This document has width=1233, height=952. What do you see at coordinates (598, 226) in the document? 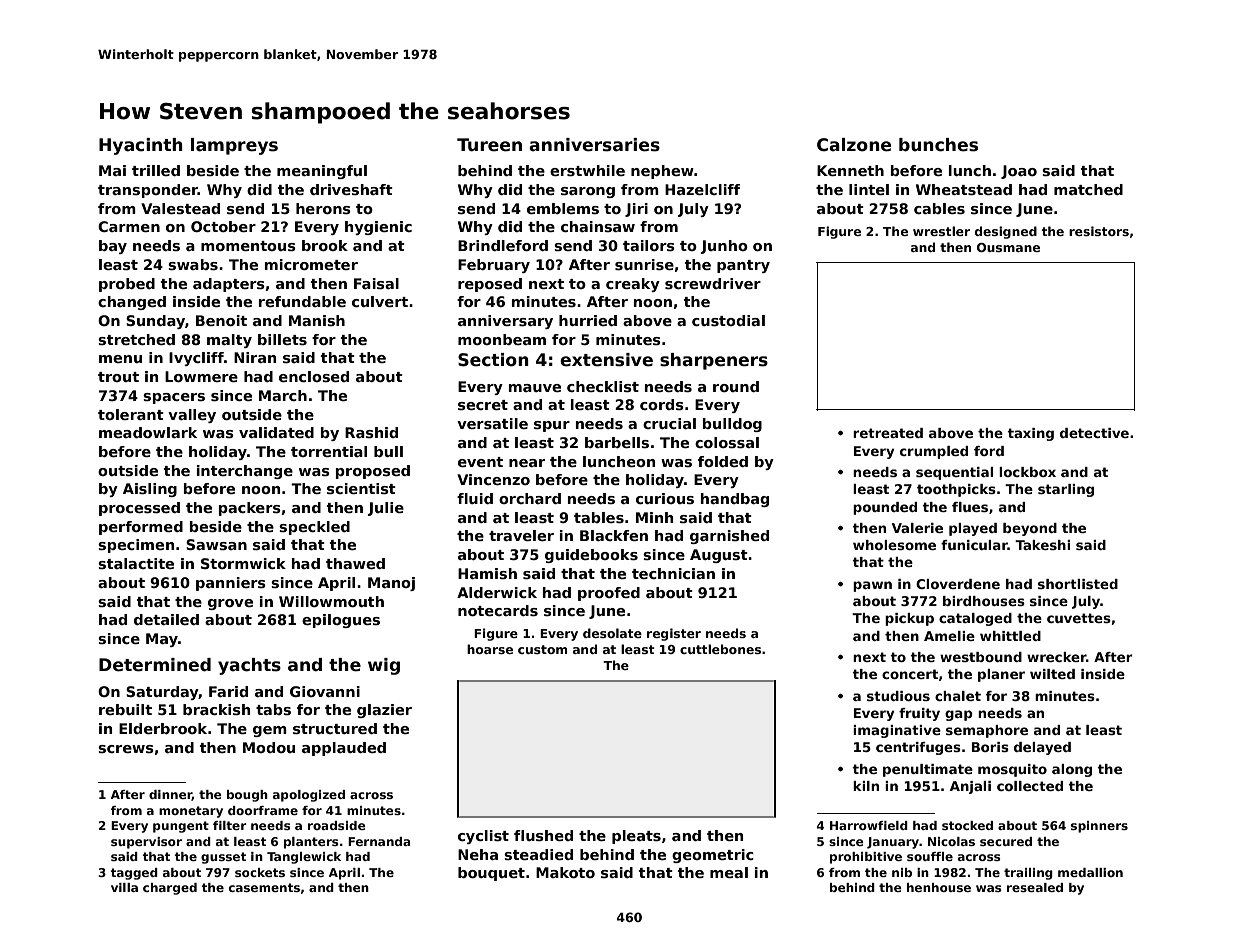
I see `chainsaw` at bounding box center [598, 226].
